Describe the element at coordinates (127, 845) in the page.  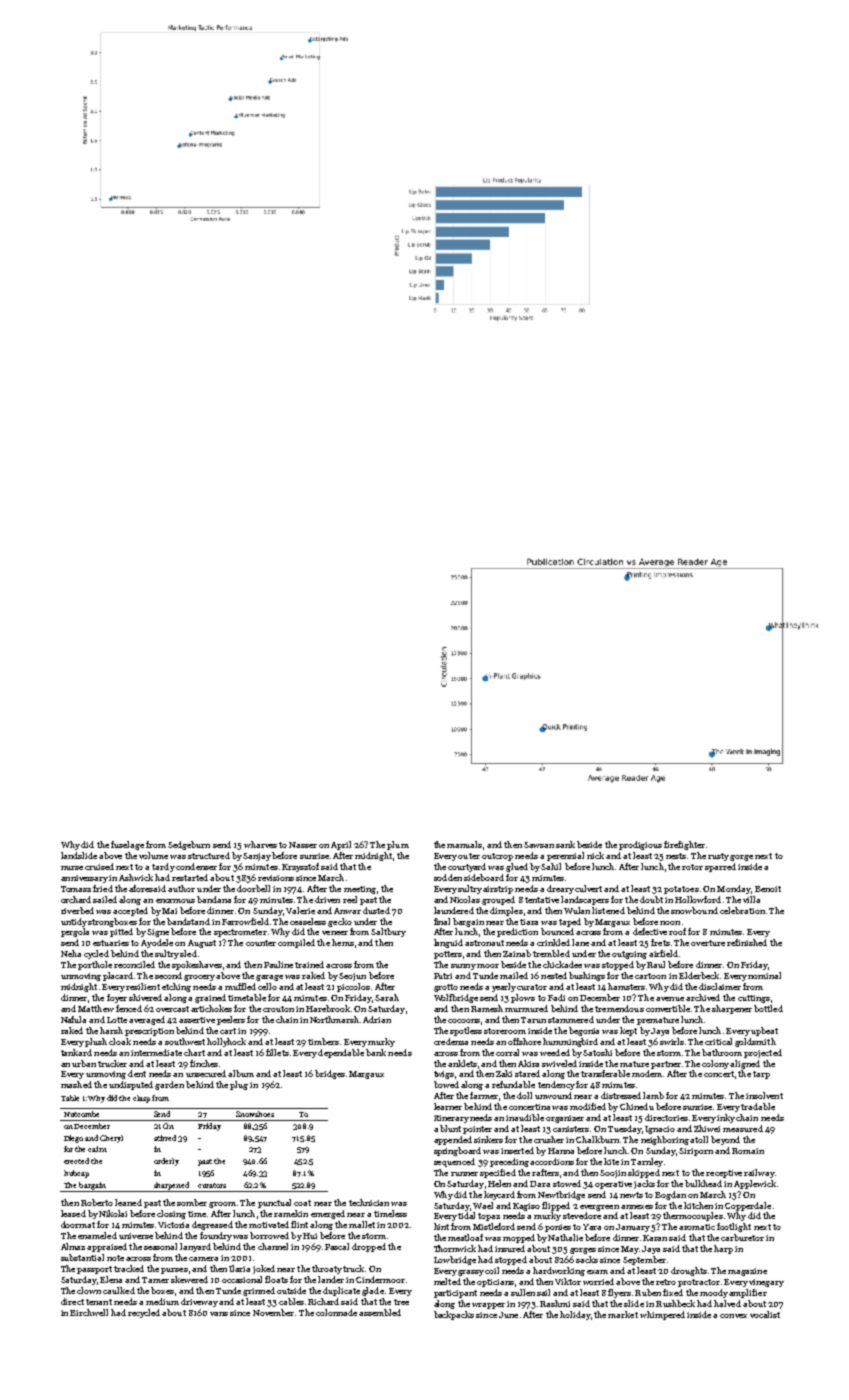
I see `fuselage` at that location.
